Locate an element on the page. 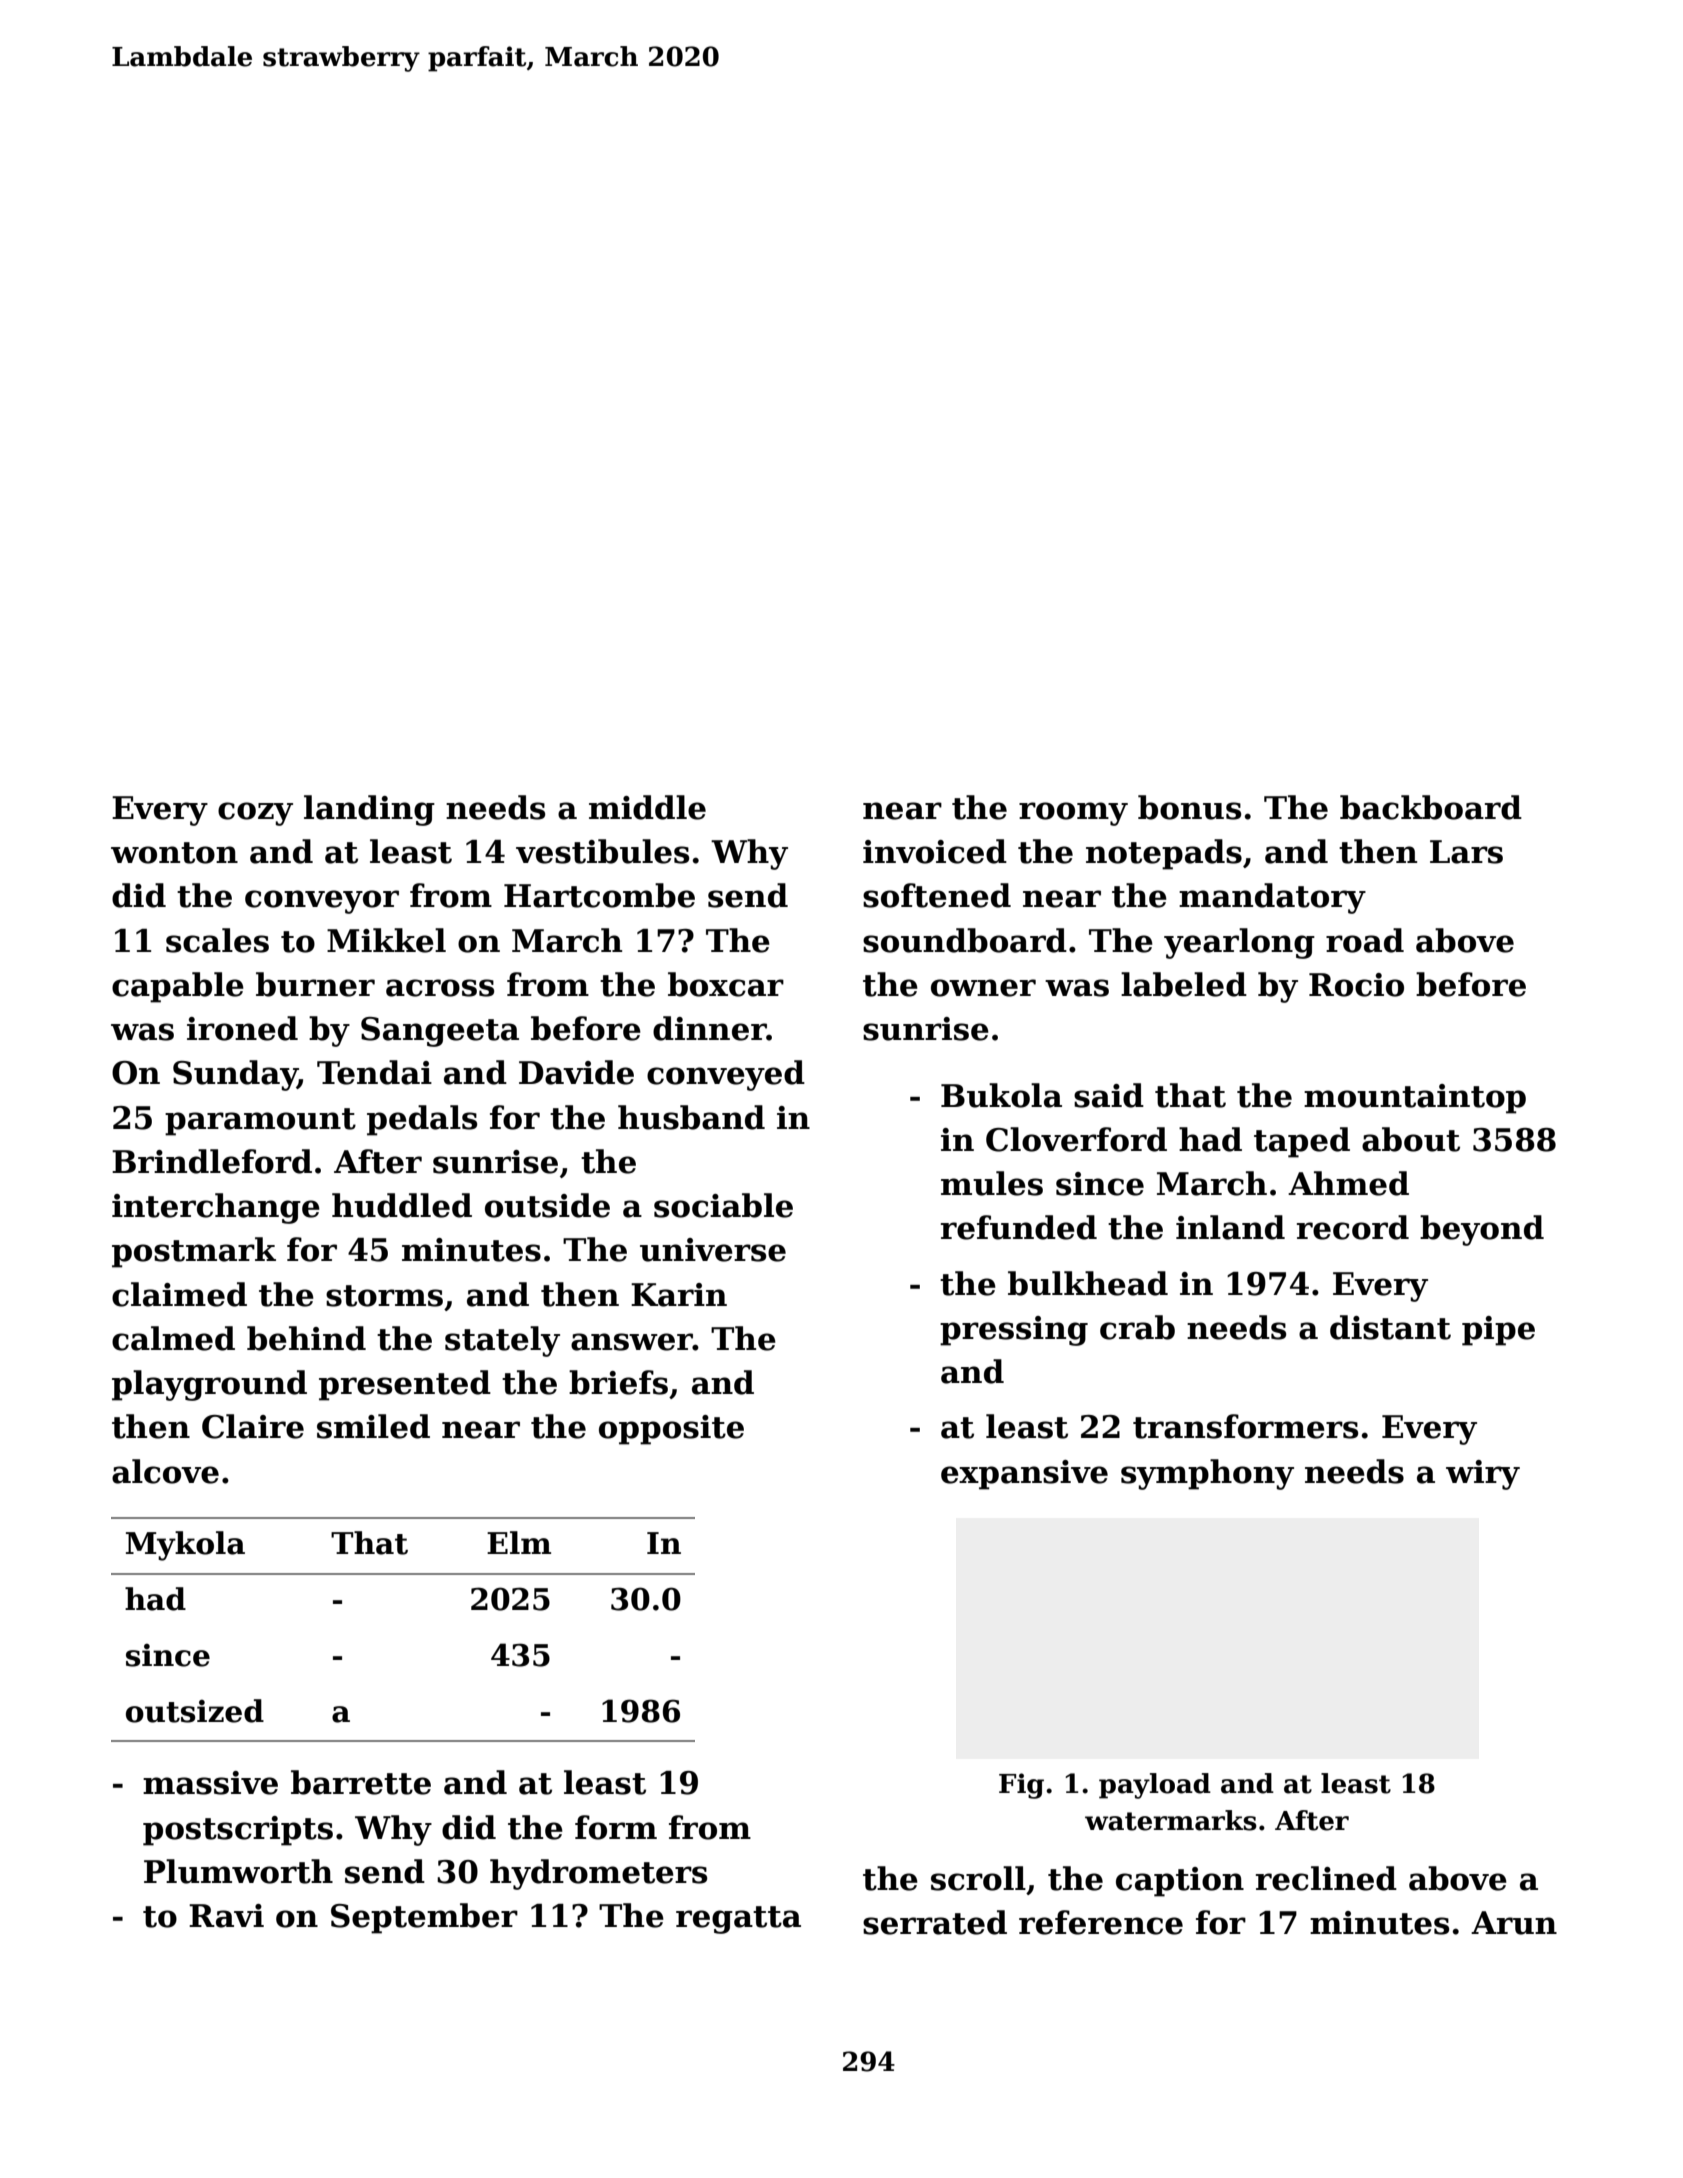 The height and width of the image is (2178, 1683). Lars is located at coordinates (1466, 852).
